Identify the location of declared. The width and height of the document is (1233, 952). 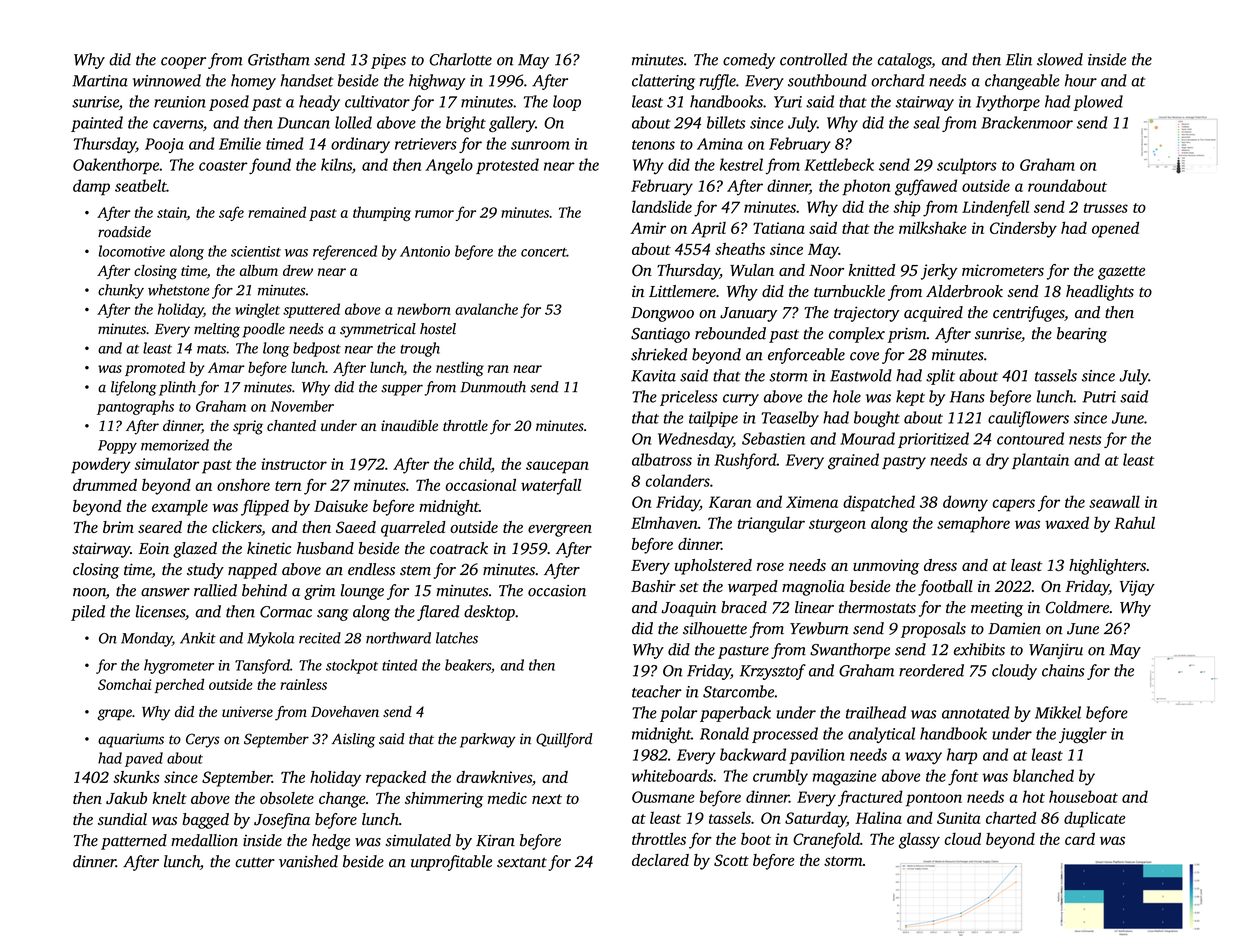
(660, 860).
